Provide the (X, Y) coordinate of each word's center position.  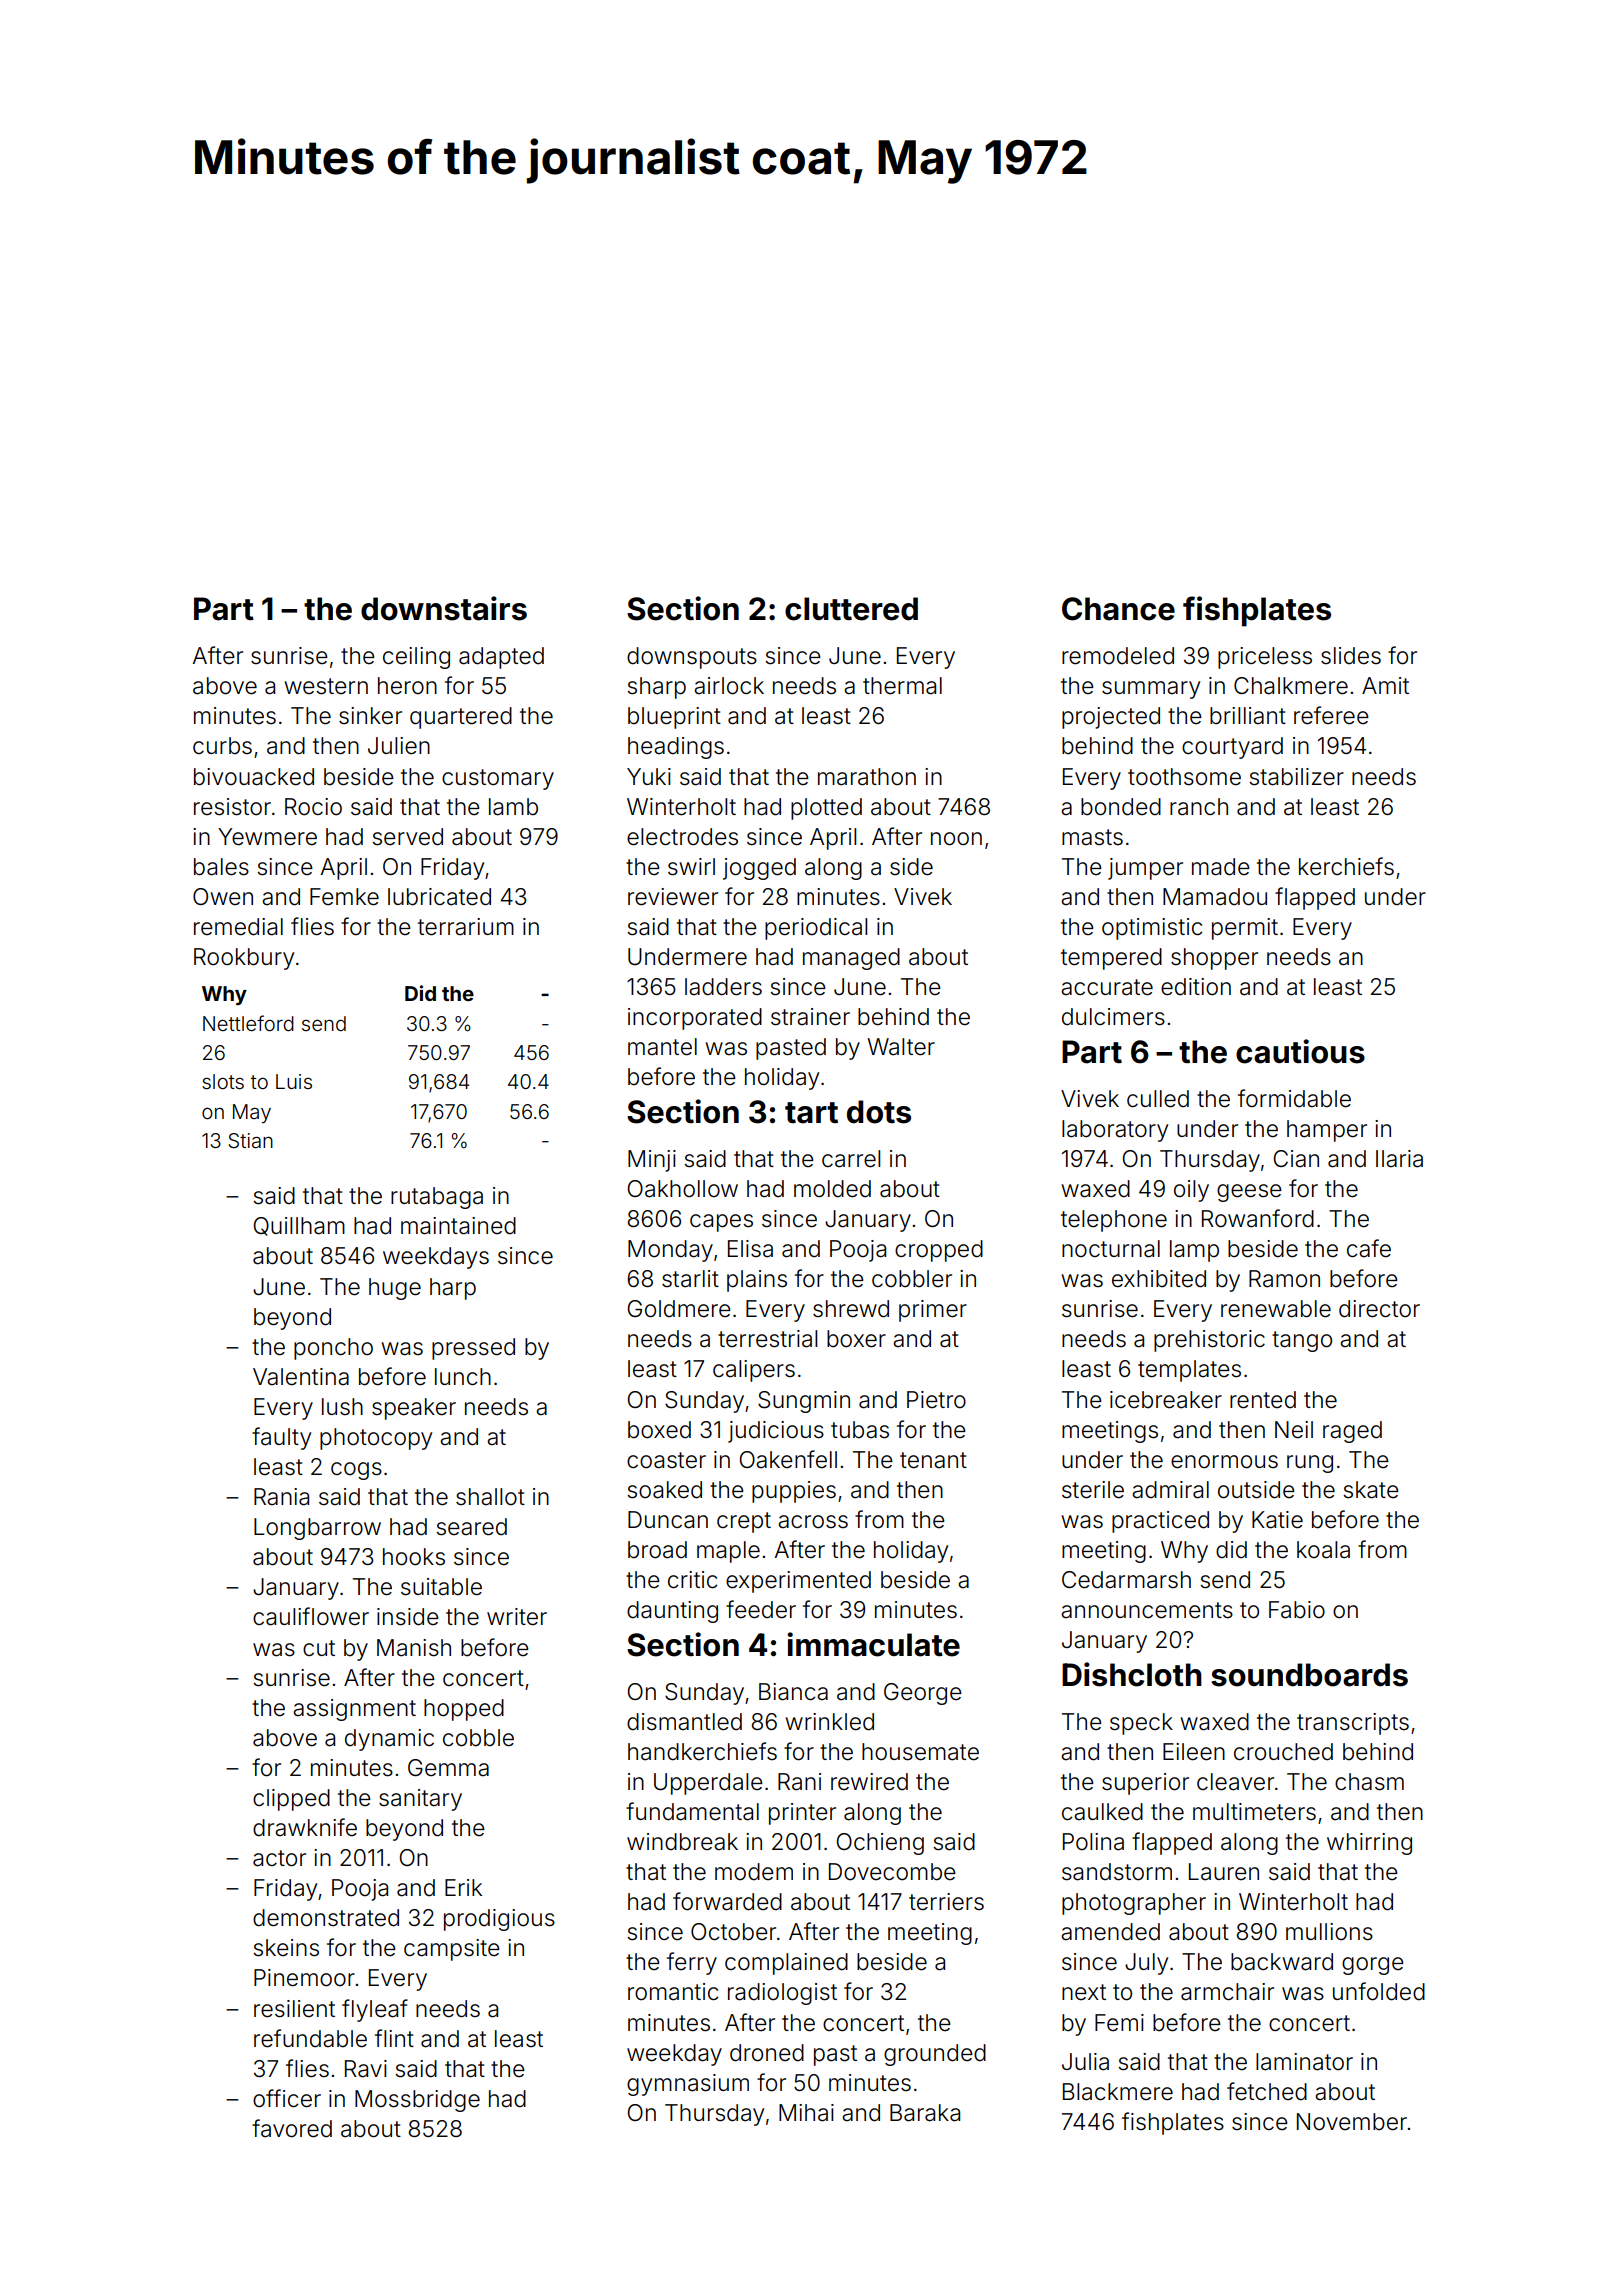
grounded (935, 2055)
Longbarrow (317, 1529)
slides (1351, 656)
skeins (286, 1948)
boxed (659, 1430)
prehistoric (1209, 1341)
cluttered (851, 609)
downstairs (444, 608)
